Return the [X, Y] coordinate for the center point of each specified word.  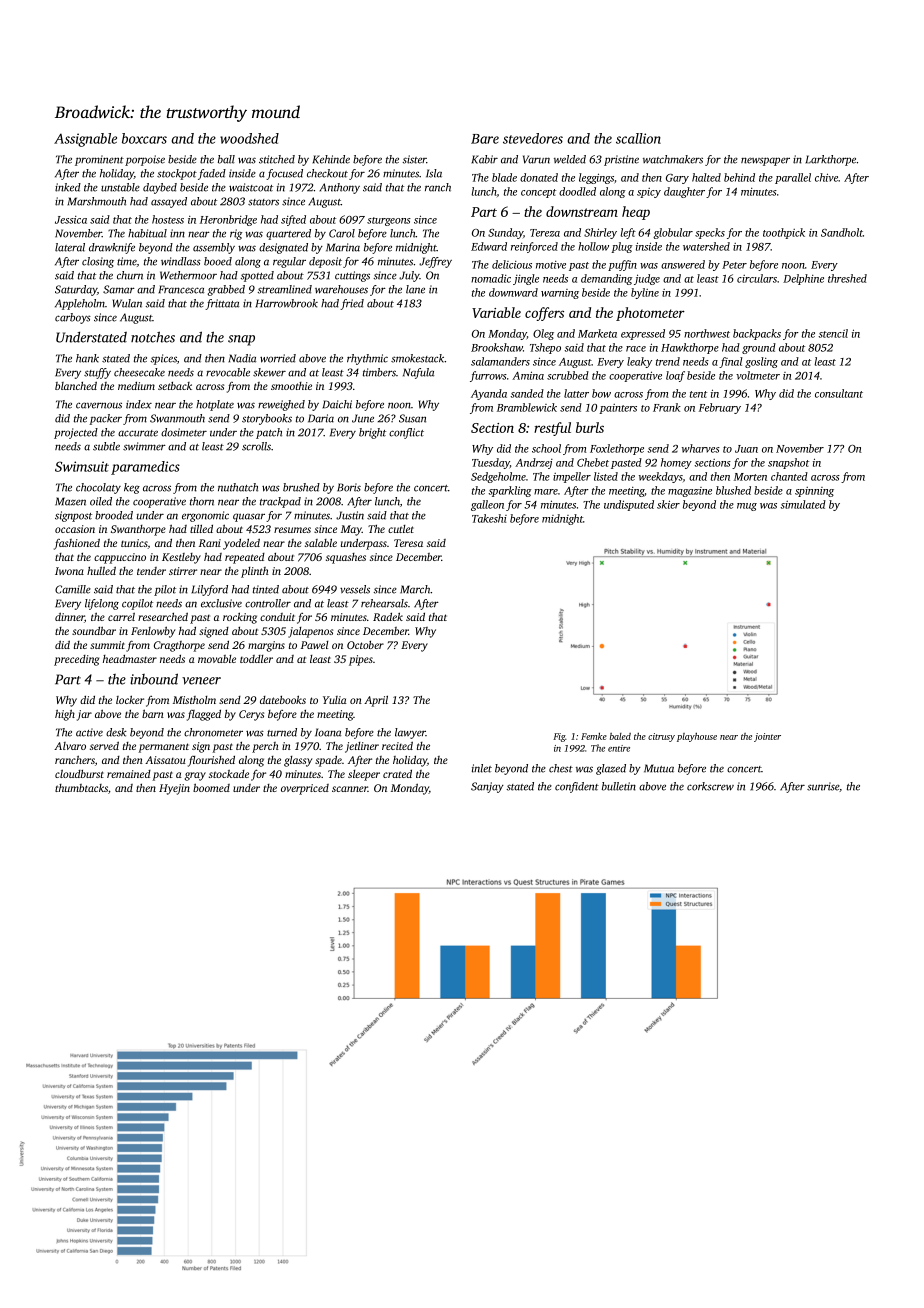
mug [747, 507]
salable [321, 542]
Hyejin [174, 789]
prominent [99, 160]
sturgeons [389, 221]
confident [577, 787]
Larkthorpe [830, 160]
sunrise [823, 786]
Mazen [70, 501]
